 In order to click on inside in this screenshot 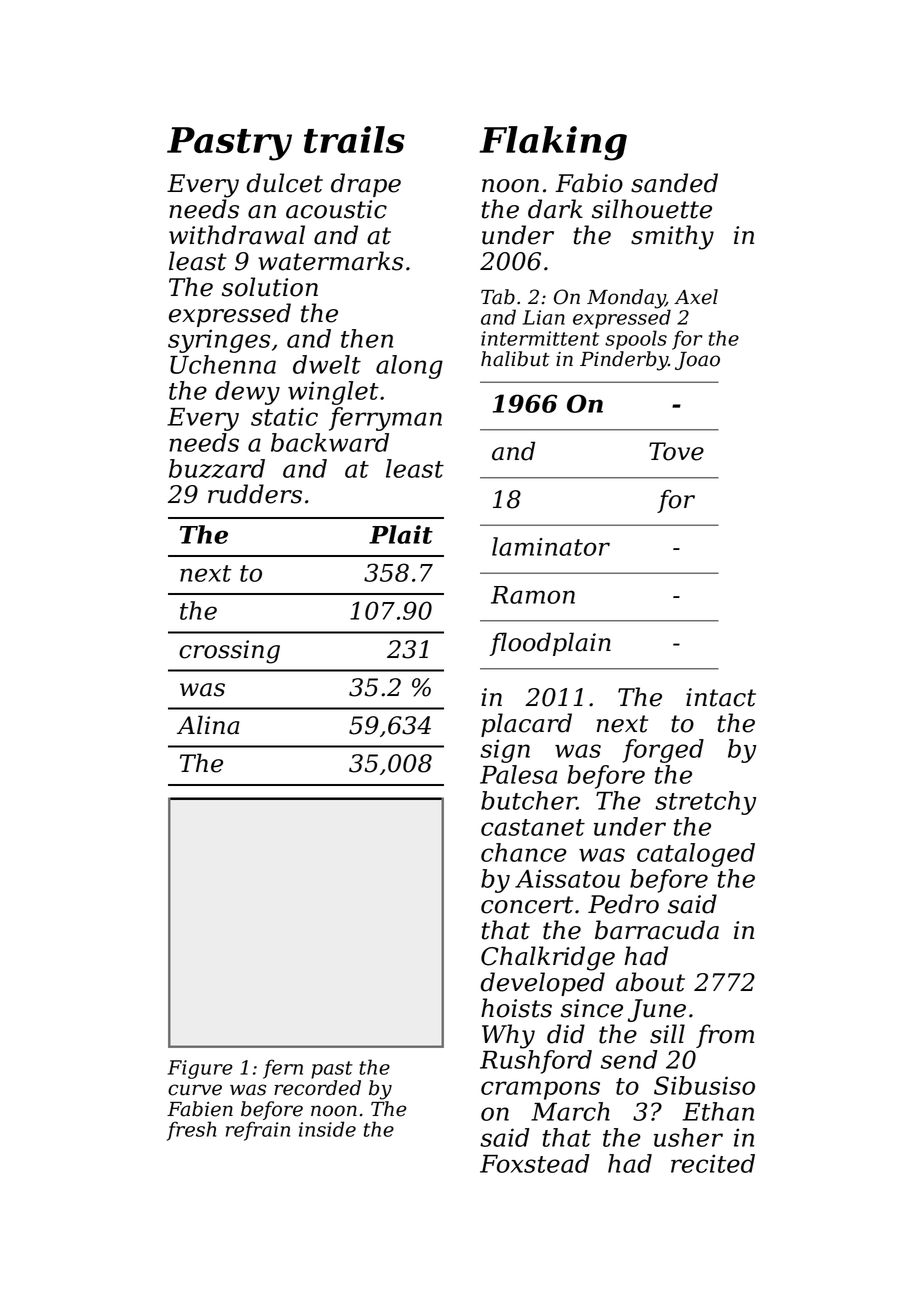, I will do `click(327, 1129)`.
